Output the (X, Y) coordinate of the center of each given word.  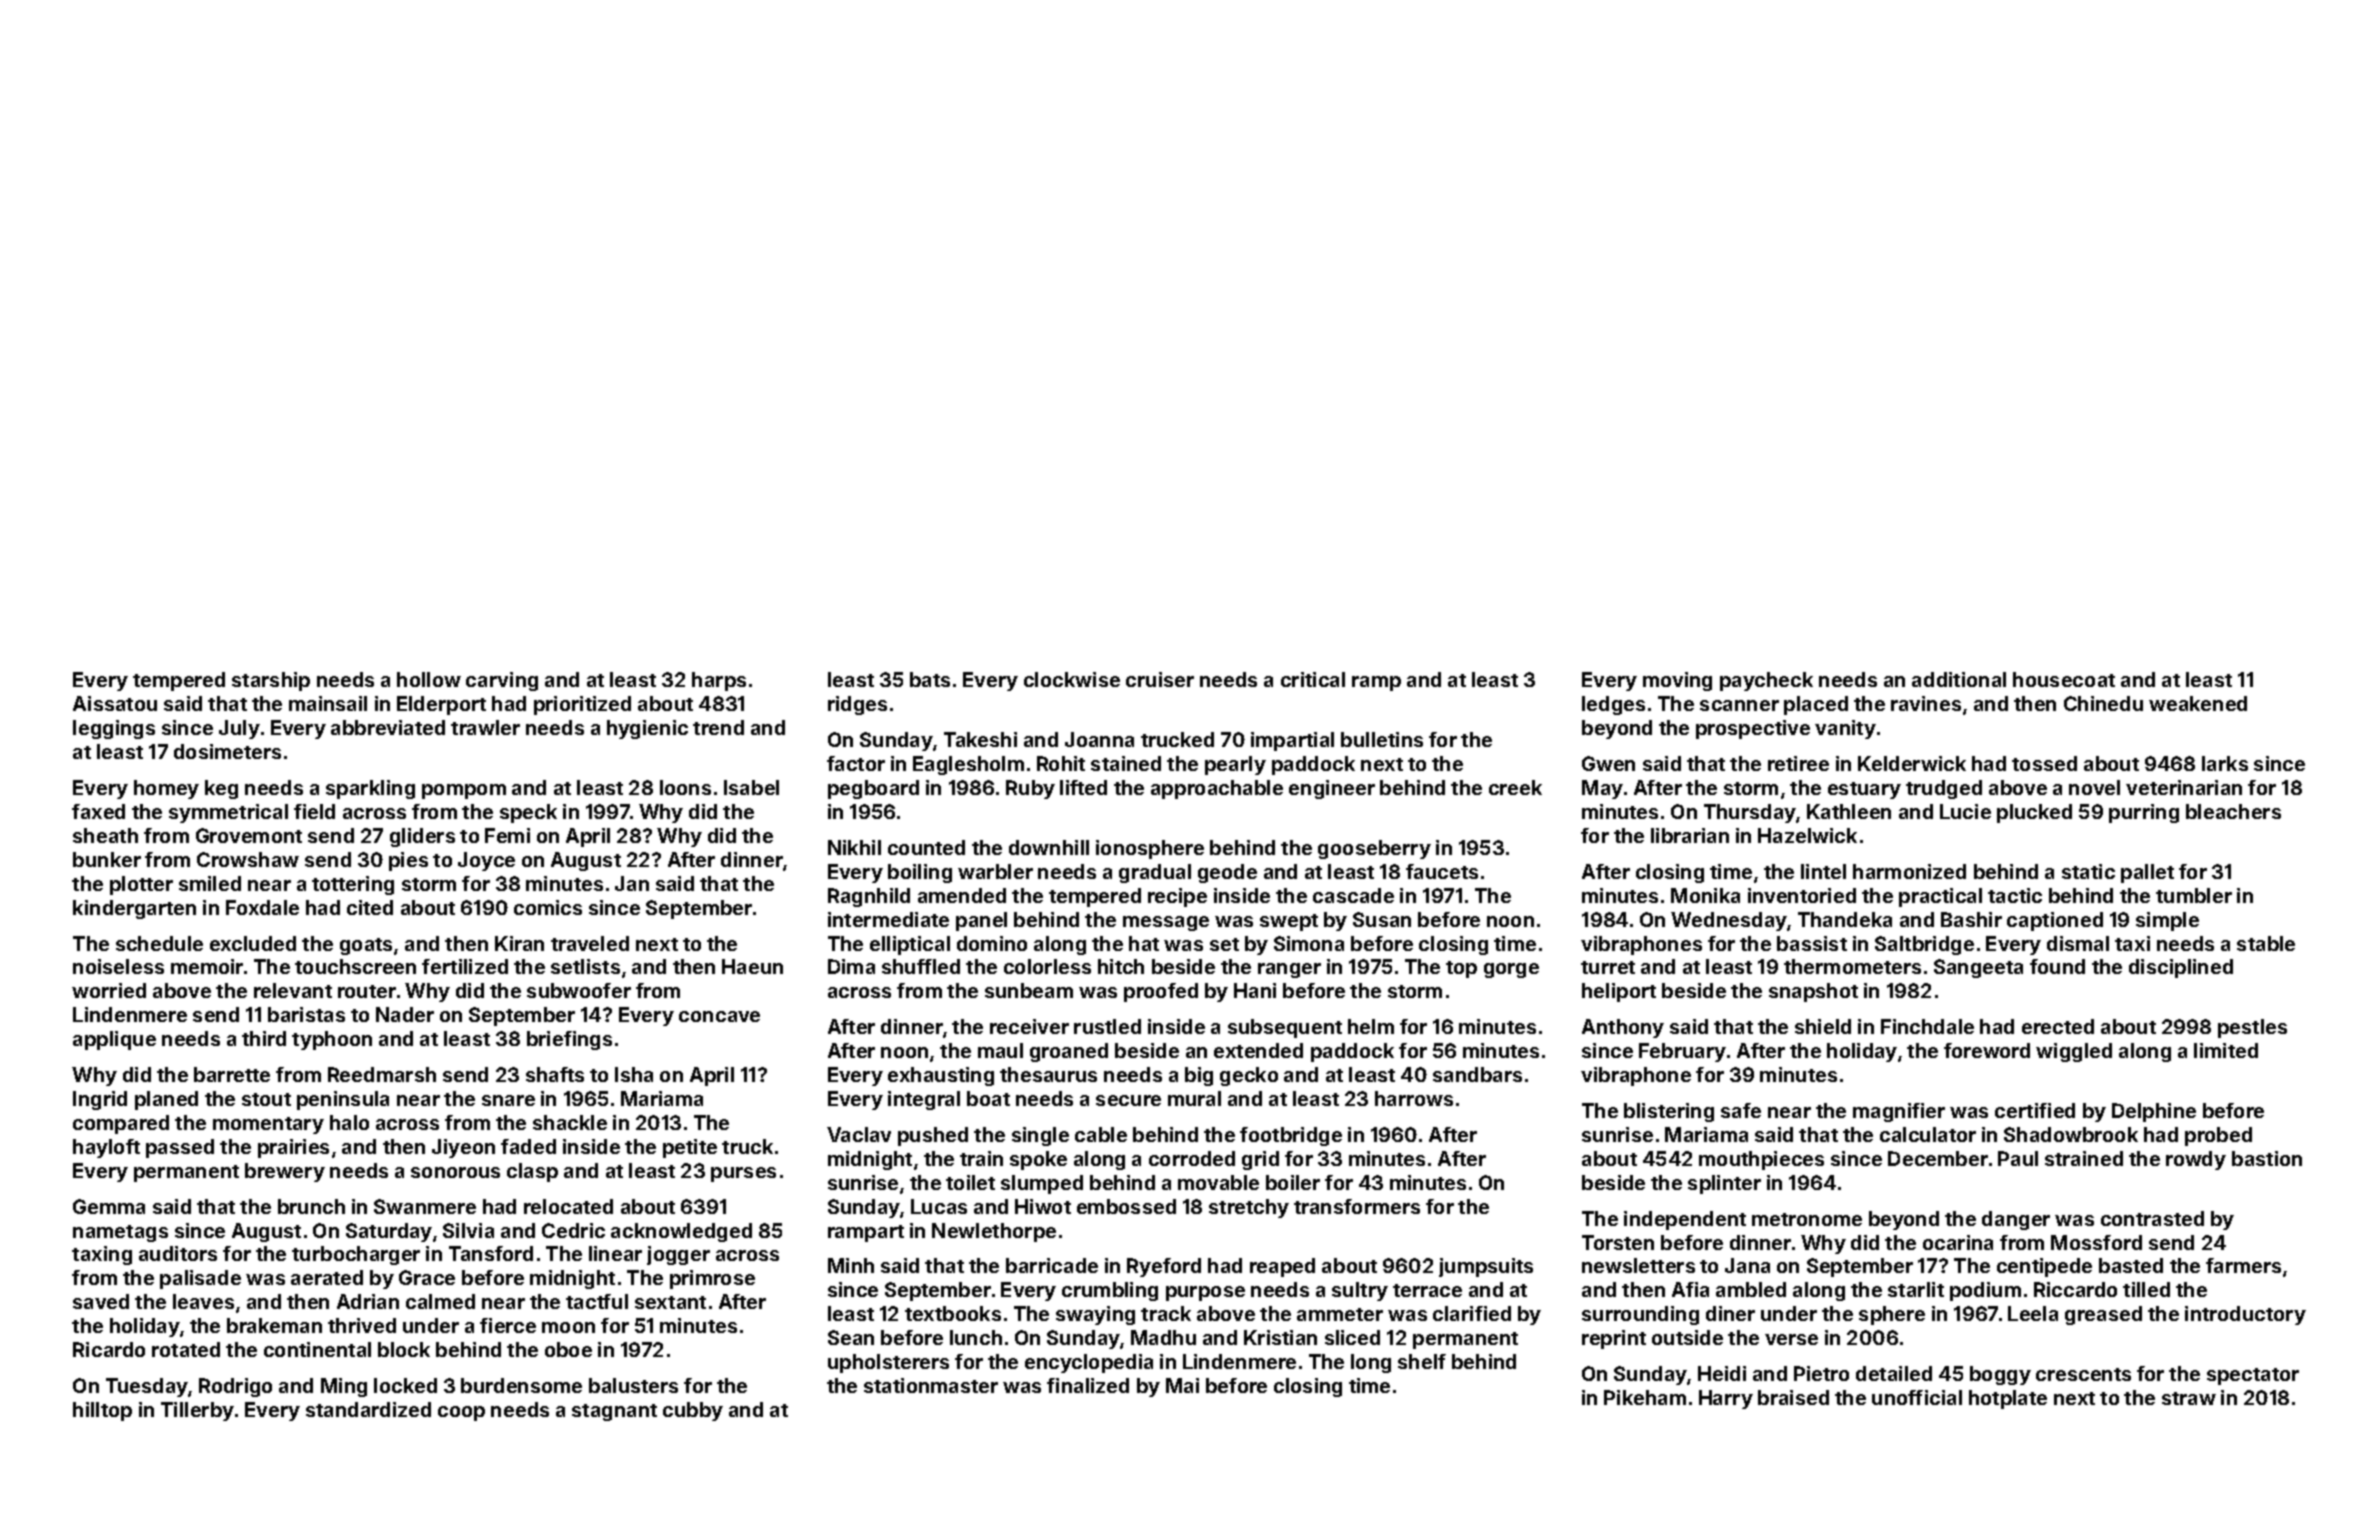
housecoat (2064, 679)
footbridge (1291, 1136)
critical (1313, 679)
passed (180, 1148)
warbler (995, 871)
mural (1194, 1098)
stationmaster (931, 1385)
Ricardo (109, 1349)
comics (548, 907)
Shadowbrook (2071, 1134)
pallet (2147, 873)
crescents (2083, 1374)
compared (121, 1124)
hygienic (647, 729)
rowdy (2196, 1160)
